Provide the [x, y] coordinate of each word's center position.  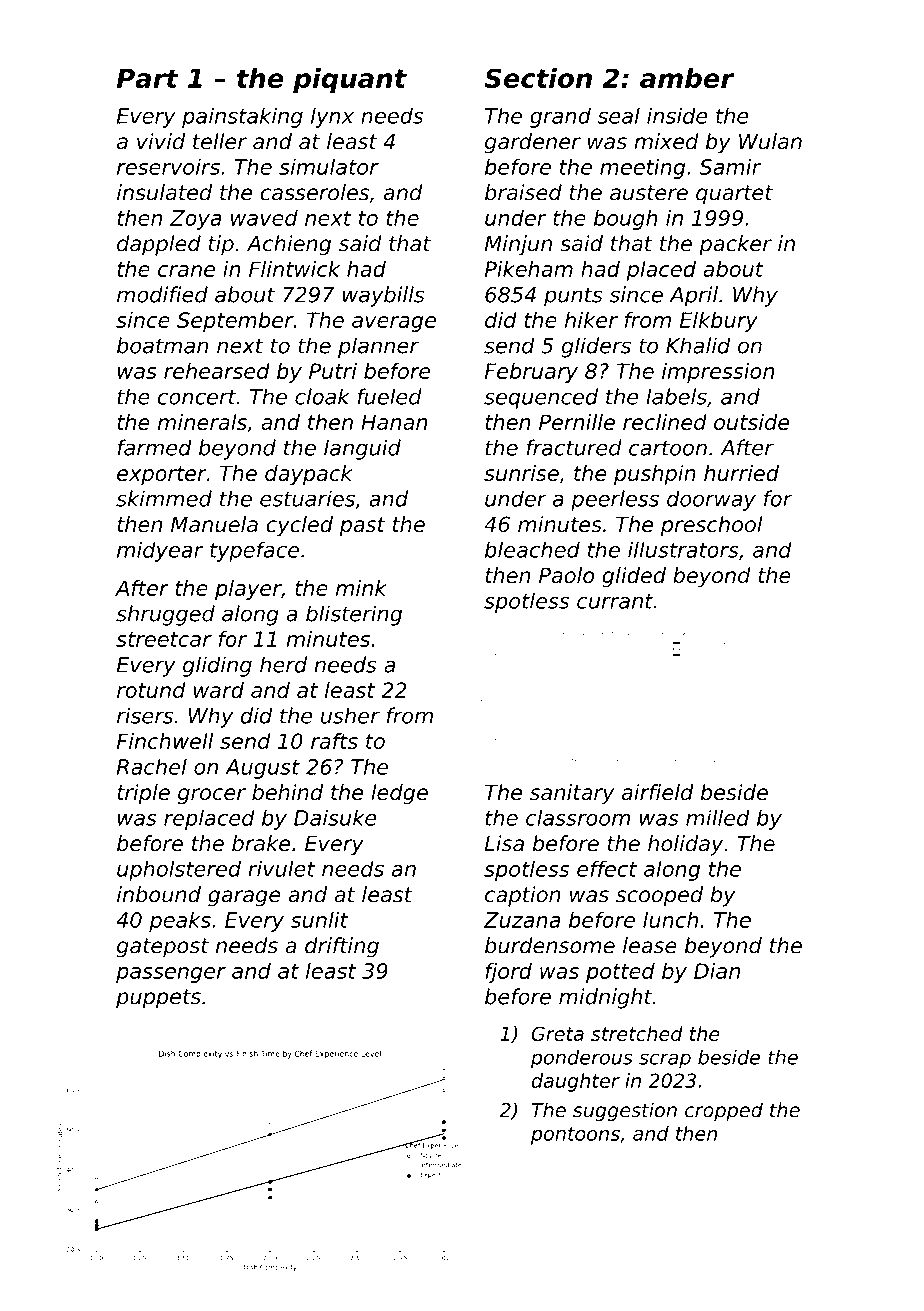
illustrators [683, 549]
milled [718, 817]
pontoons [575, 1136]
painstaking [242, 117]
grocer [212, 796]
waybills [384, 296]
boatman [162, 345]
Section [538, 78]
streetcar [164, 639]
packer [735, 245]
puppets [158, 999]
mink [361, 588]
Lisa [504, 843]
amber [687, 78]
